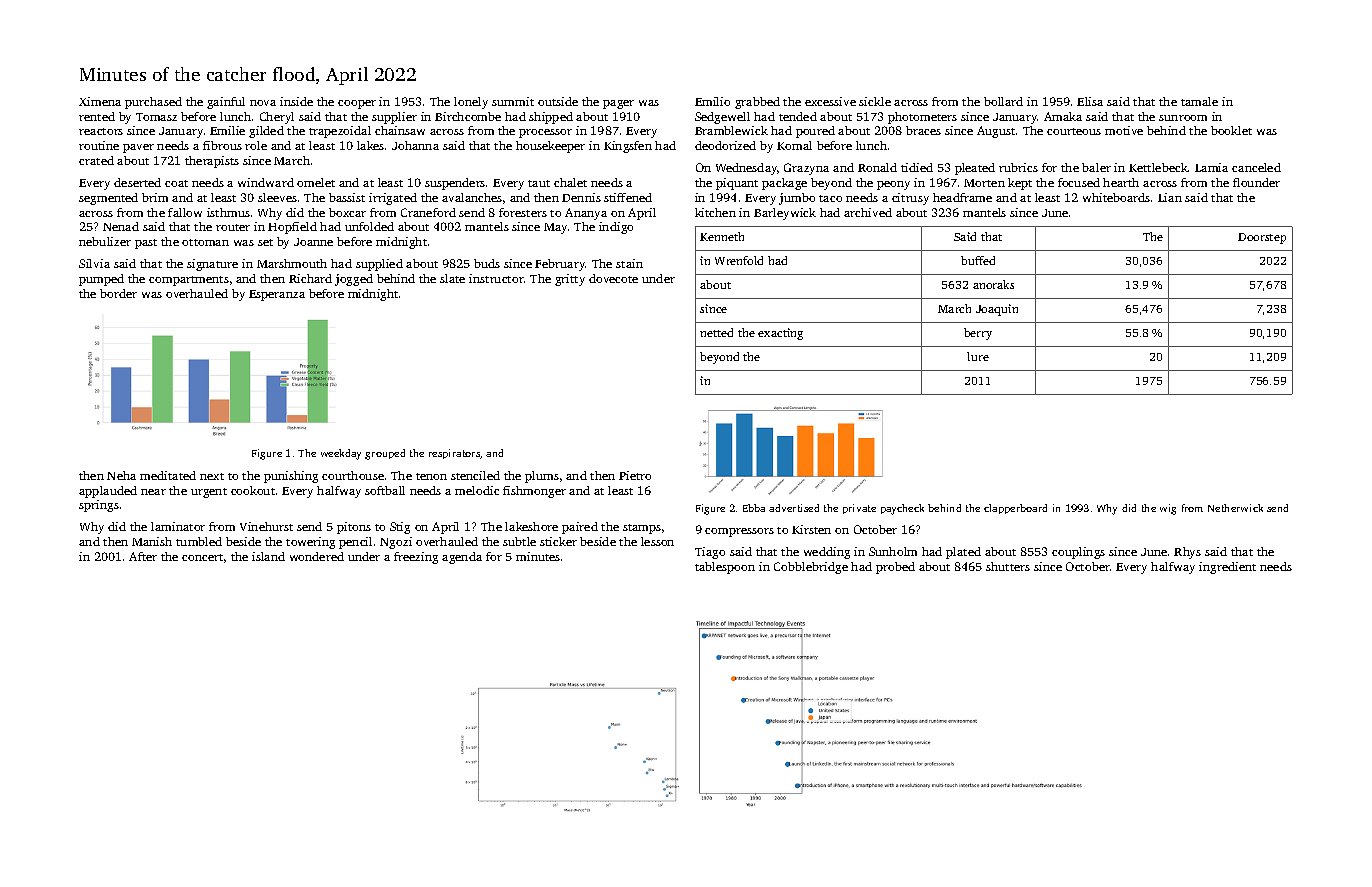 The width and height of the page is (1372, 887). Describe the element at coordinates (462, 558) in the page. I see `agenda` at that location.
